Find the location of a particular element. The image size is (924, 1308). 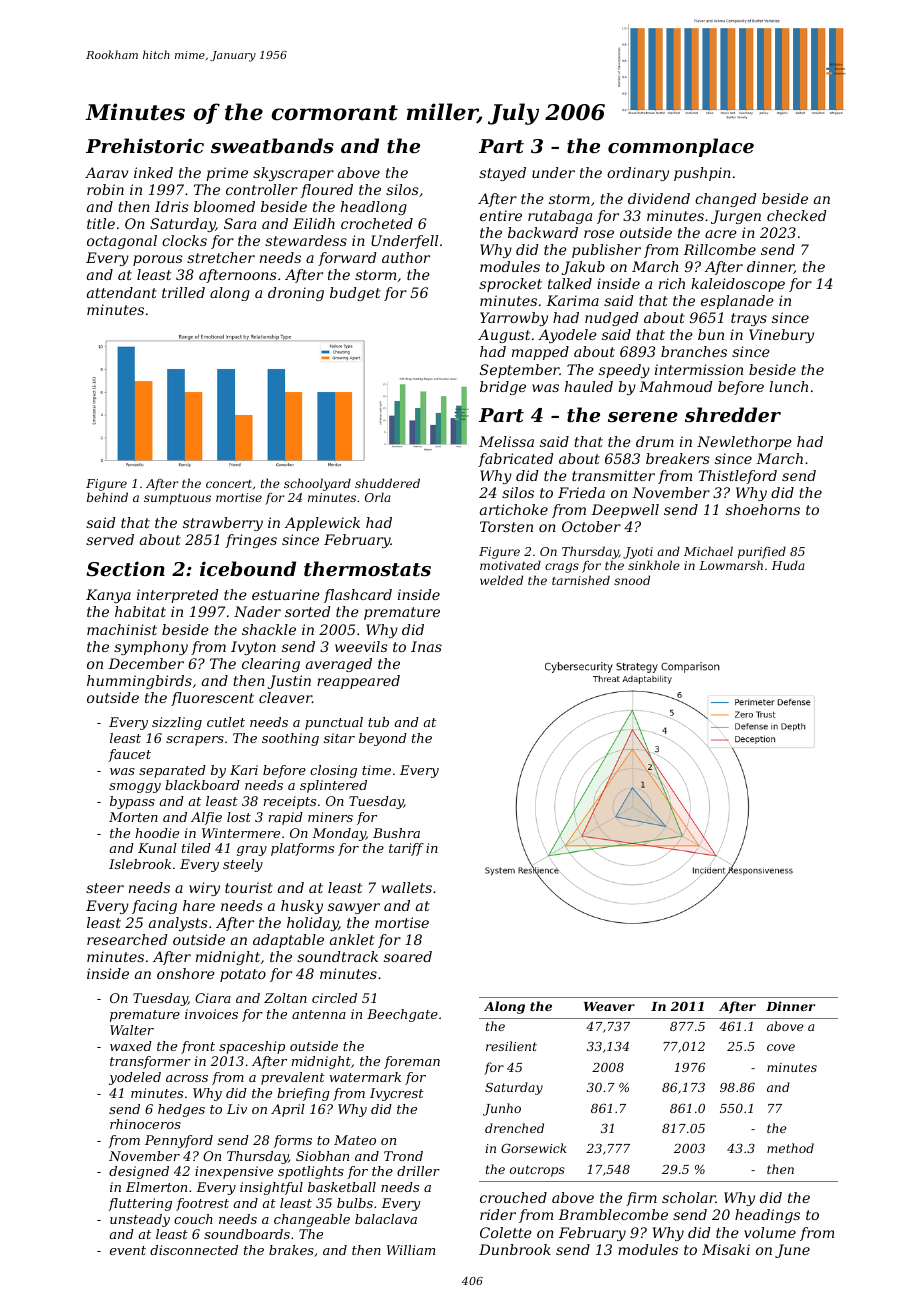

William is located at coordinates (411, 1250).
